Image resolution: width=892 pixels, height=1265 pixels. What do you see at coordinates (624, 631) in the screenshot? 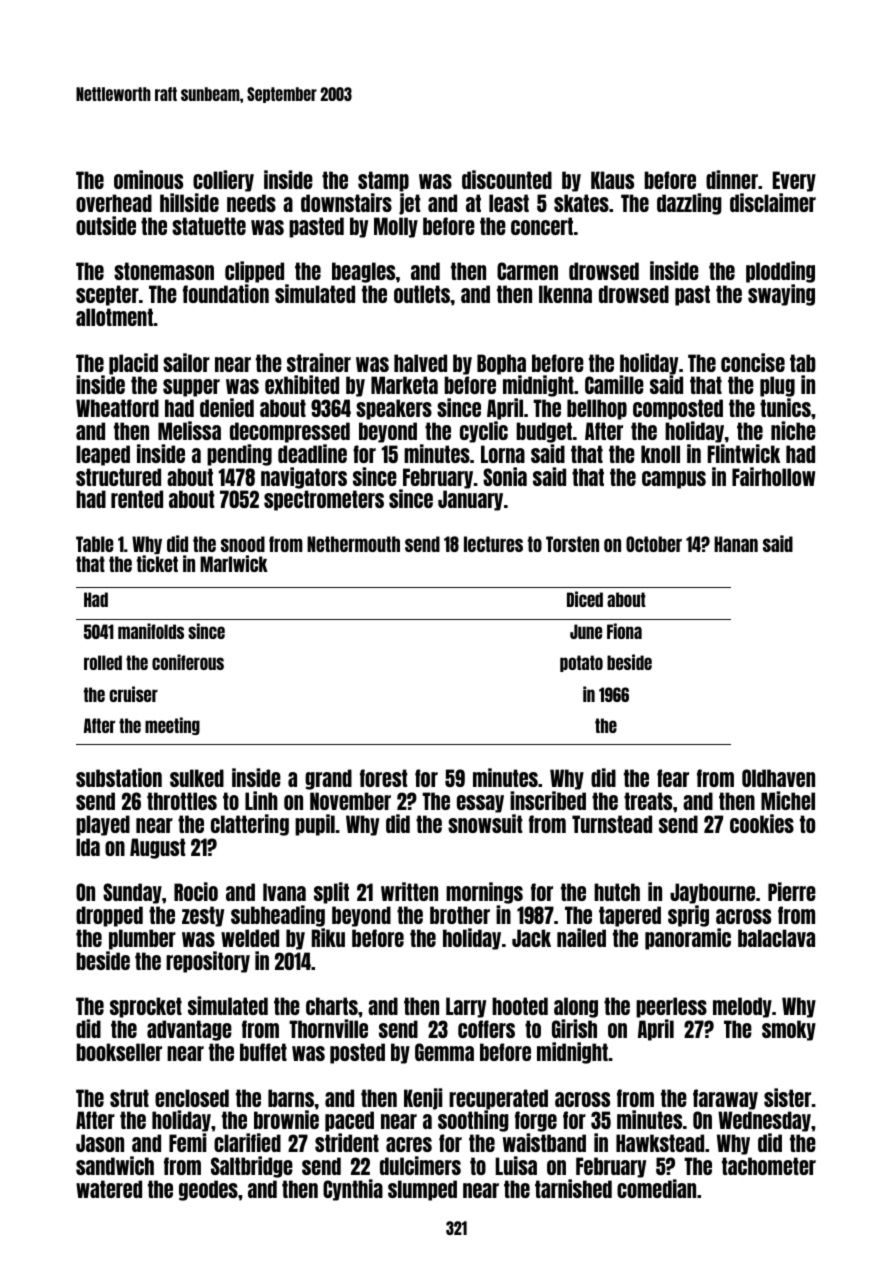
I see `Fiona` at bounding box center [624, 631].
